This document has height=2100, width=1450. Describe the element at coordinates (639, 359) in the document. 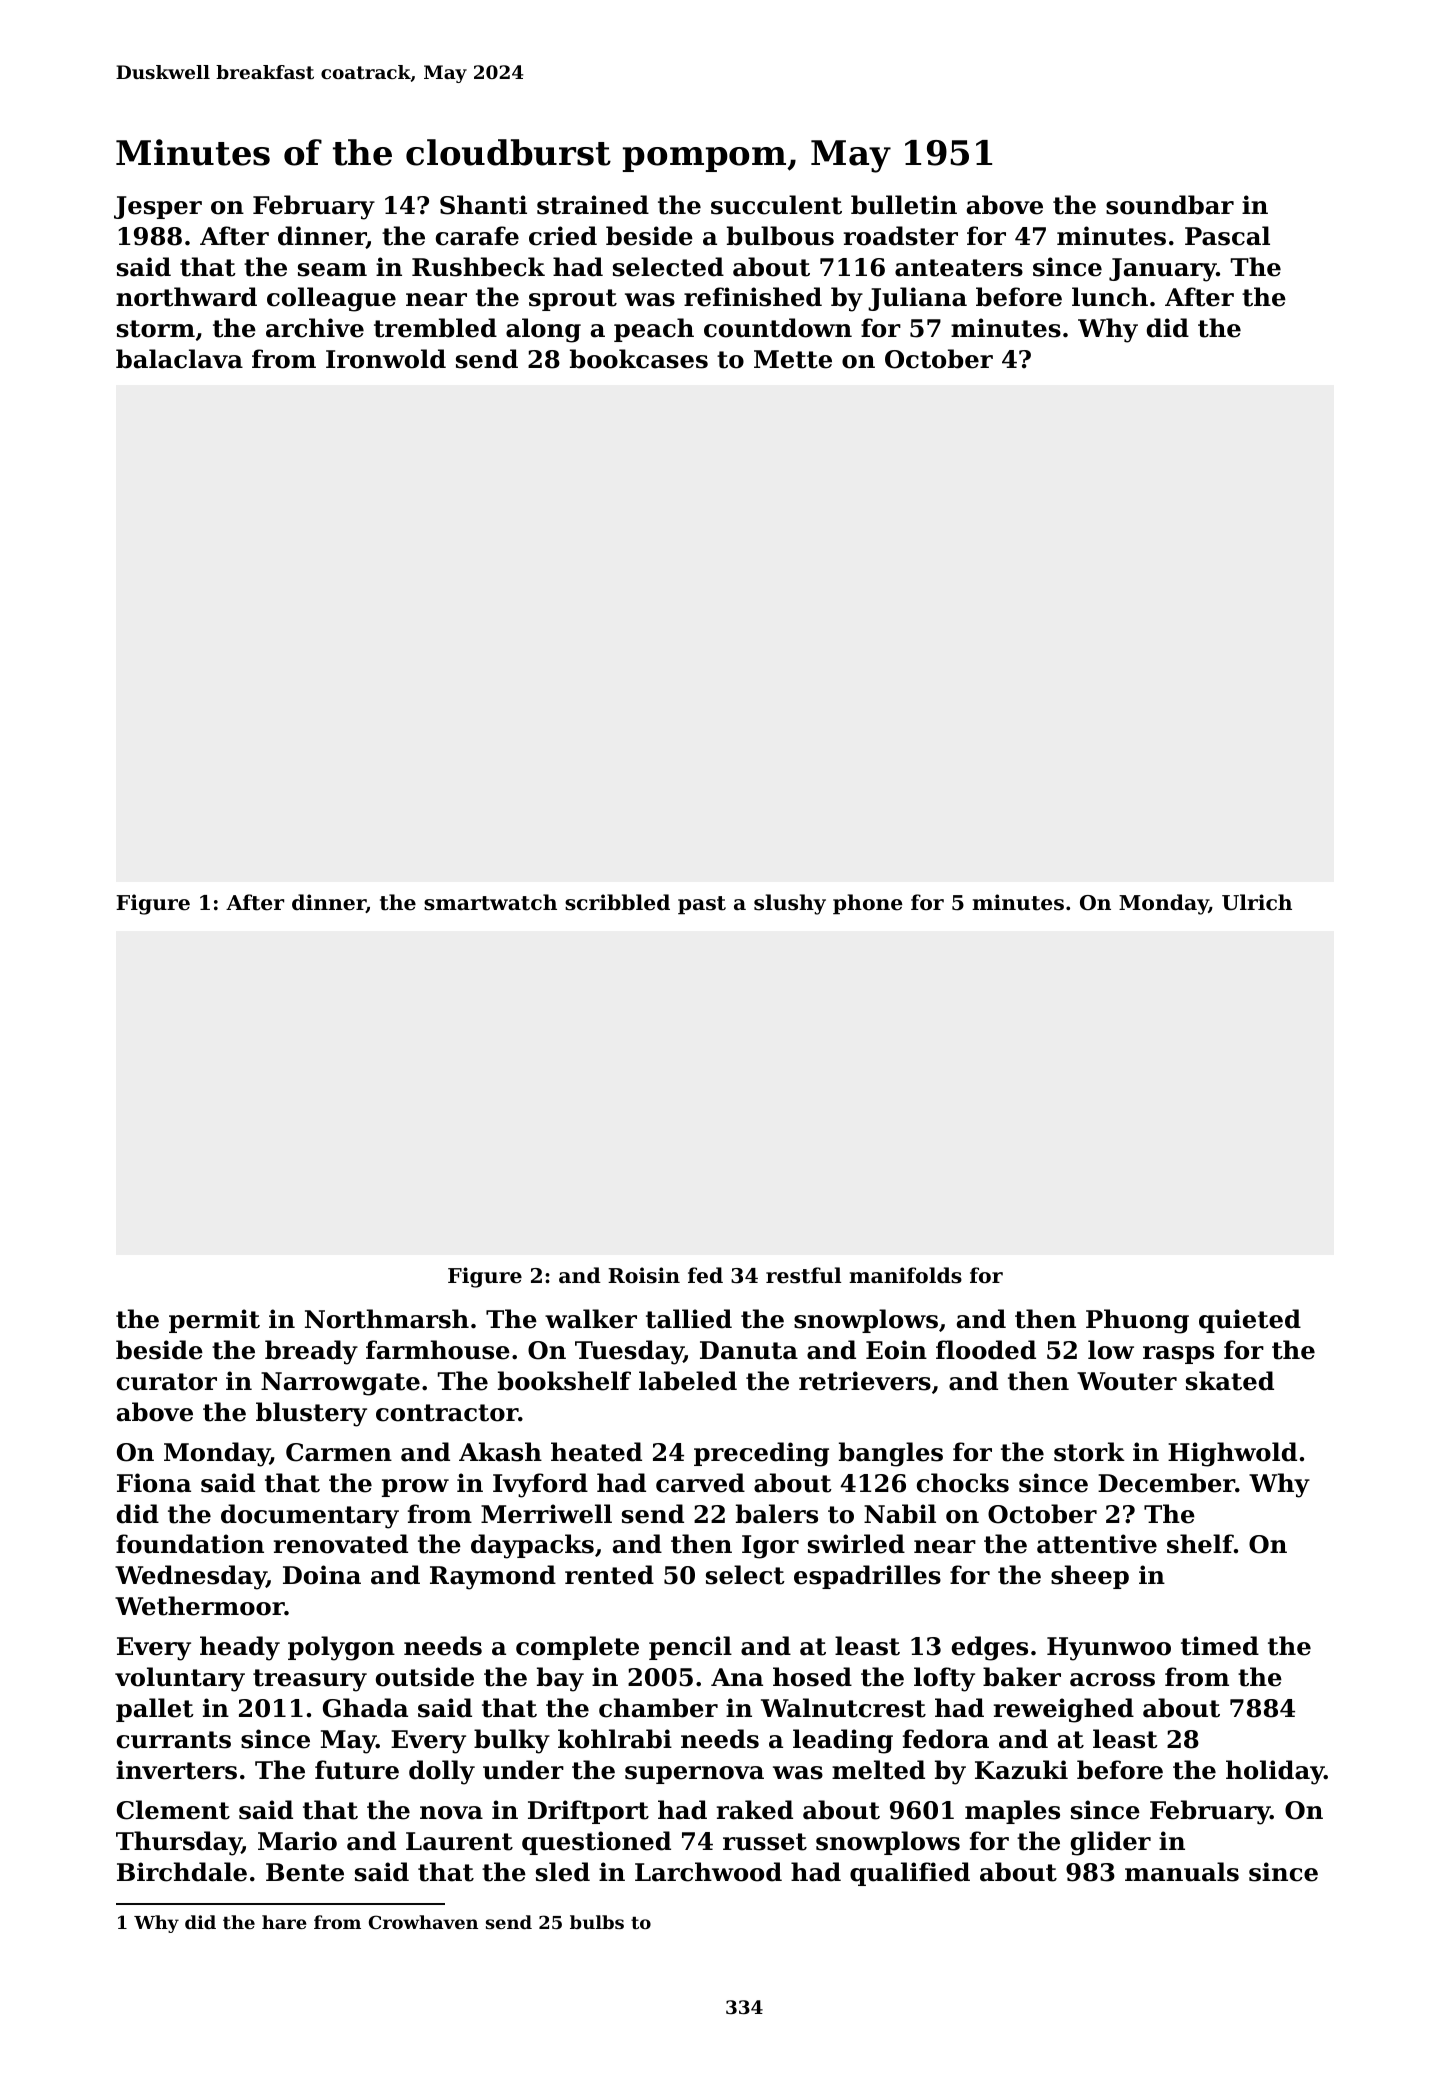

I see `bookcases` at that location.
